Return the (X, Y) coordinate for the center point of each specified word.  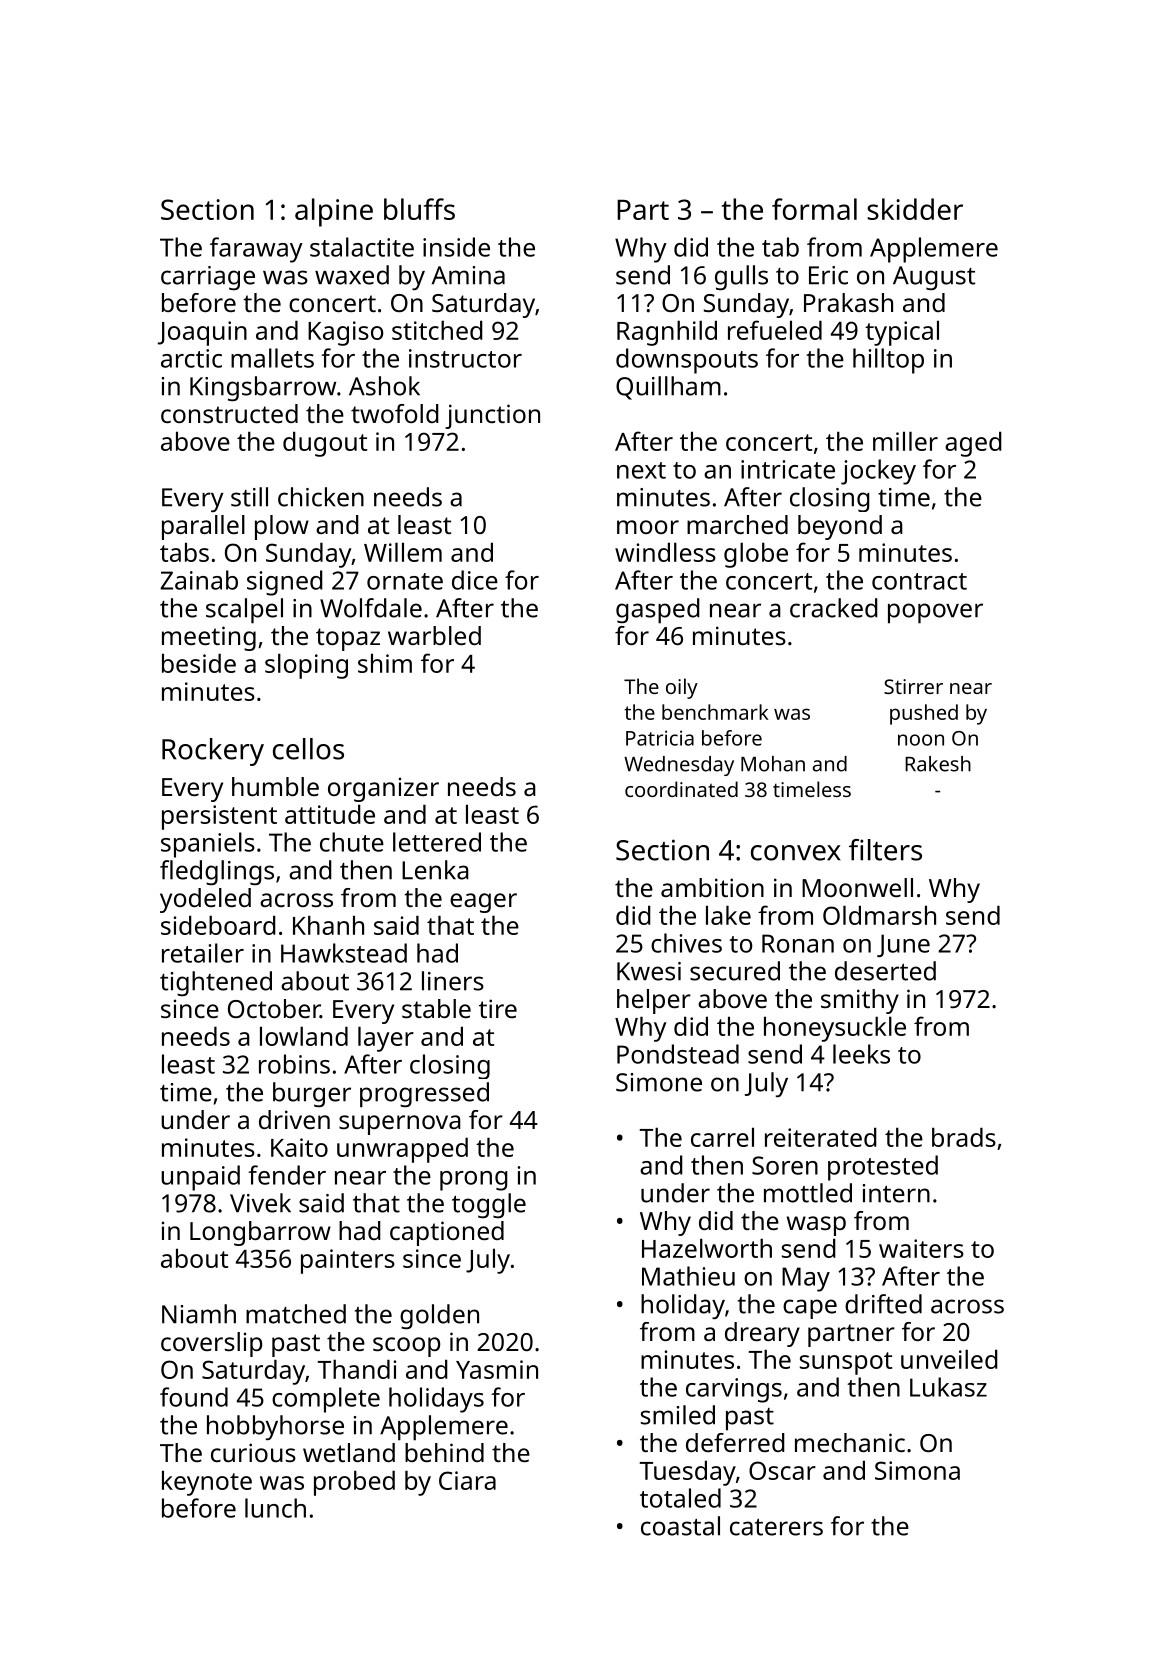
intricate (788, 469)
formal (814, 209)
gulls (741, 277)
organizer (383, 789)
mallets (272, 358)
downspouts (687, 361)
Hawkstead (344, 953)
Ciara (467, 1480)
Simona (917, 1470)
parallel (203, 527)
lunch (275, 1508)
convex (796, 853)
